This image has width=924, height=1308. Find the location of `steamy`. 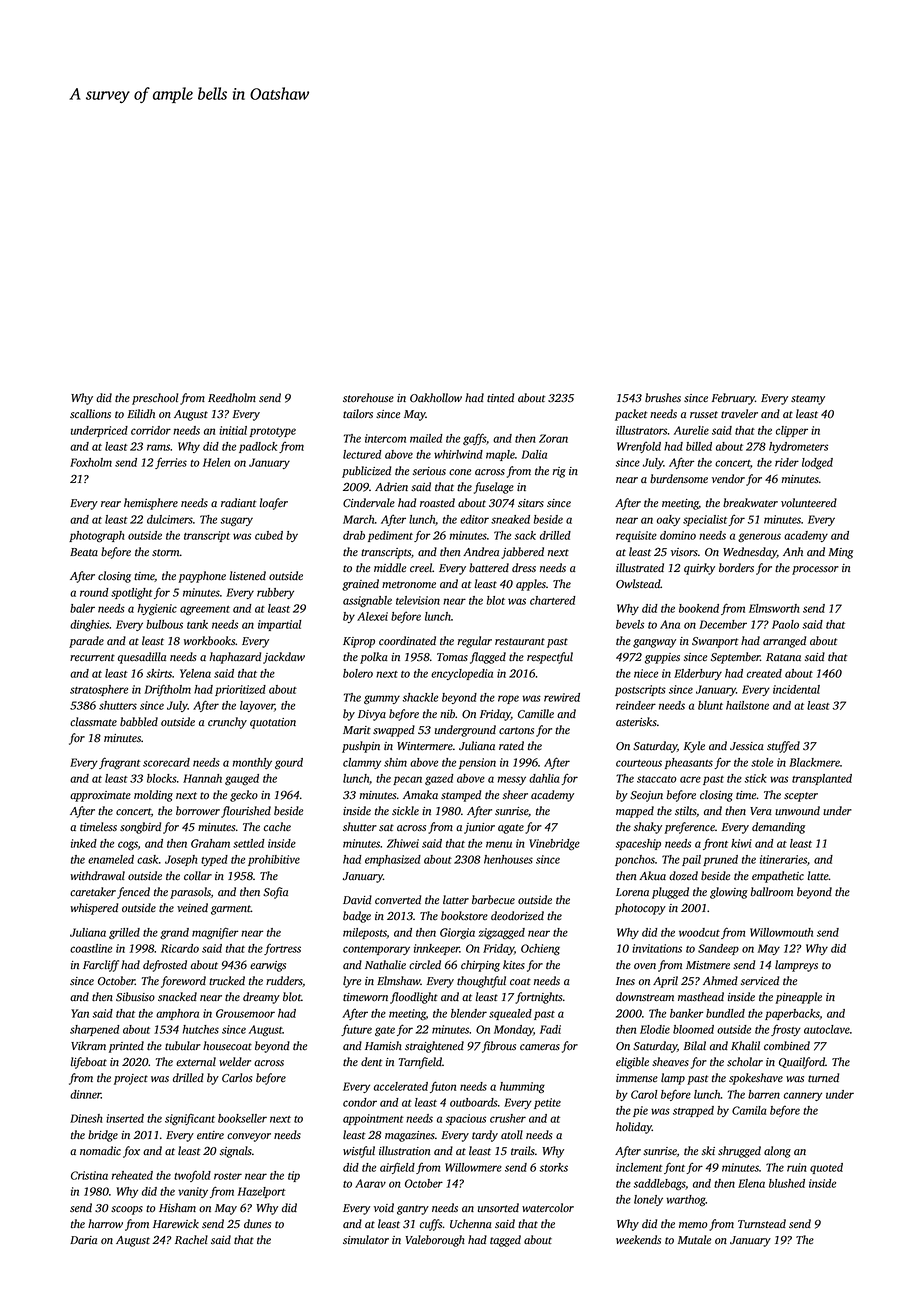

steamy is located at coordinates (808, 400).
